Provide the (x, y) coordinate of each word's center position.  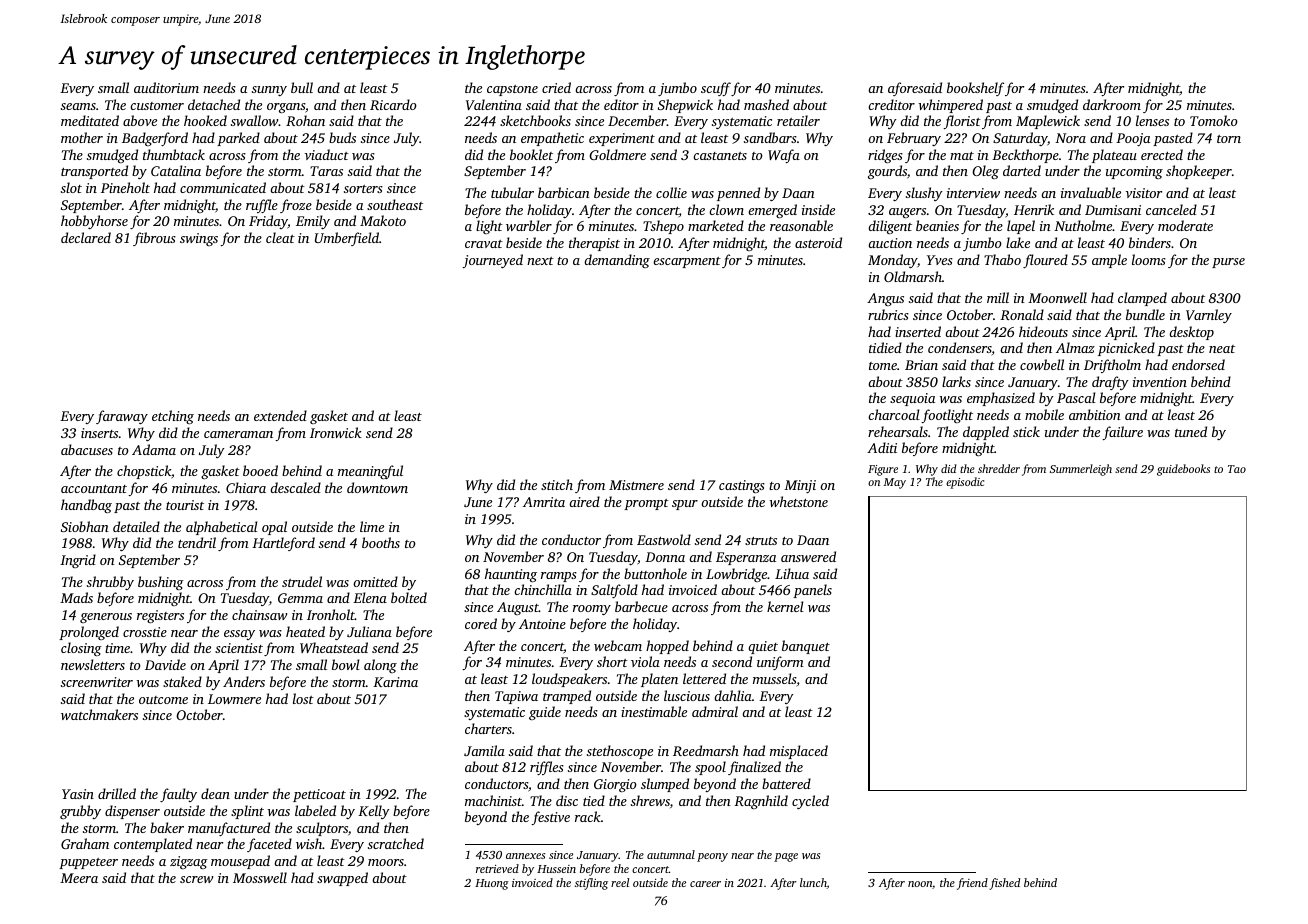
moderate (1185, 225)
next (540, 261)
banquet (806, 647)
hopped (667, 647)
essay (239, 635)
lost (303, 698)
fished (1004, 884)
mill (998, 297)
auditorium (166, 87)
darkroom (1112, 104)
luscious (687, 695)
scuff (716, 89)
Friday (268, 222)
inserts (99, 433)
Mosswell (260, 877)
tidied (885, 347)
